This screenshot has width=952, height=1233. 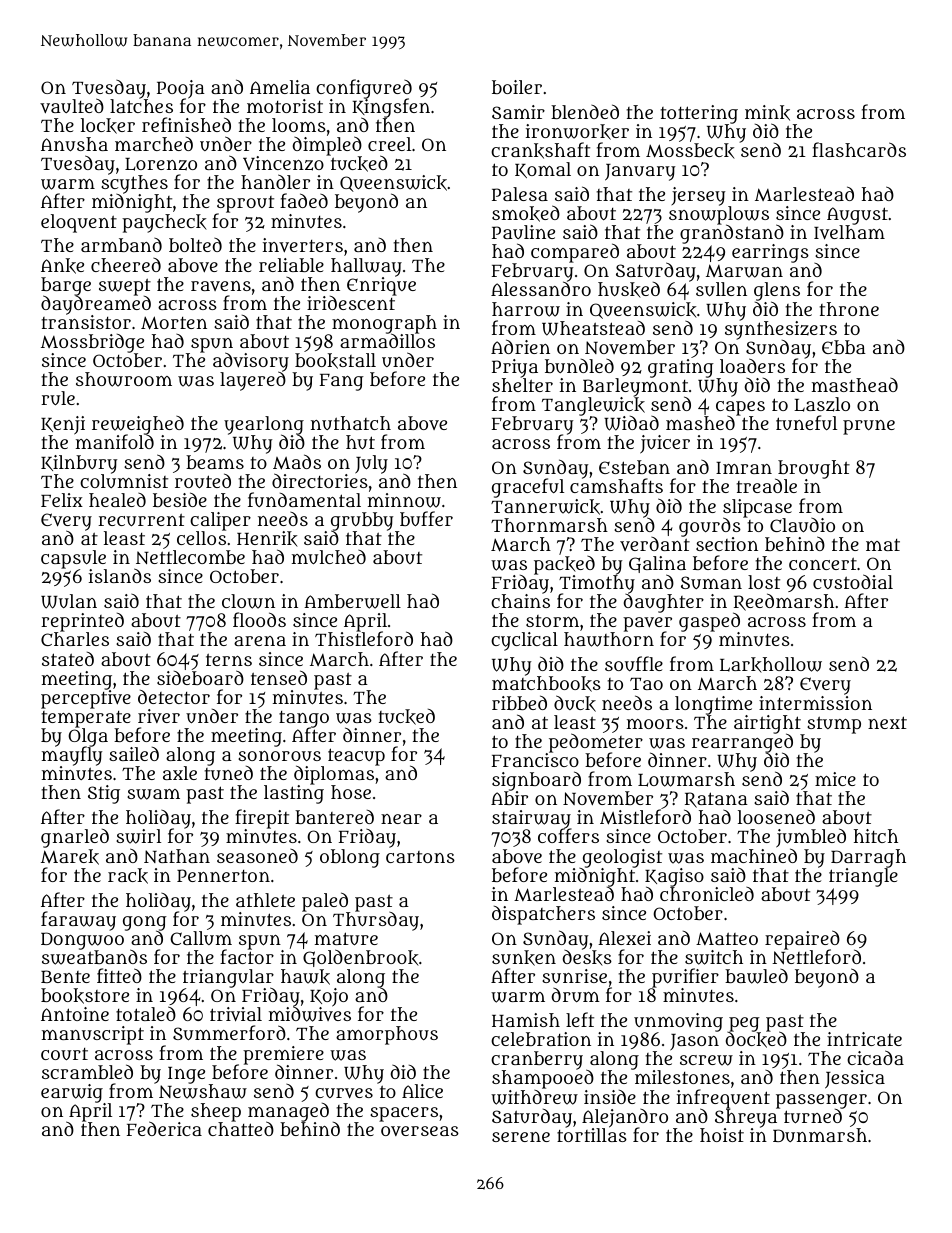 I want to click on overseas, so click(x=420, y=1131).
